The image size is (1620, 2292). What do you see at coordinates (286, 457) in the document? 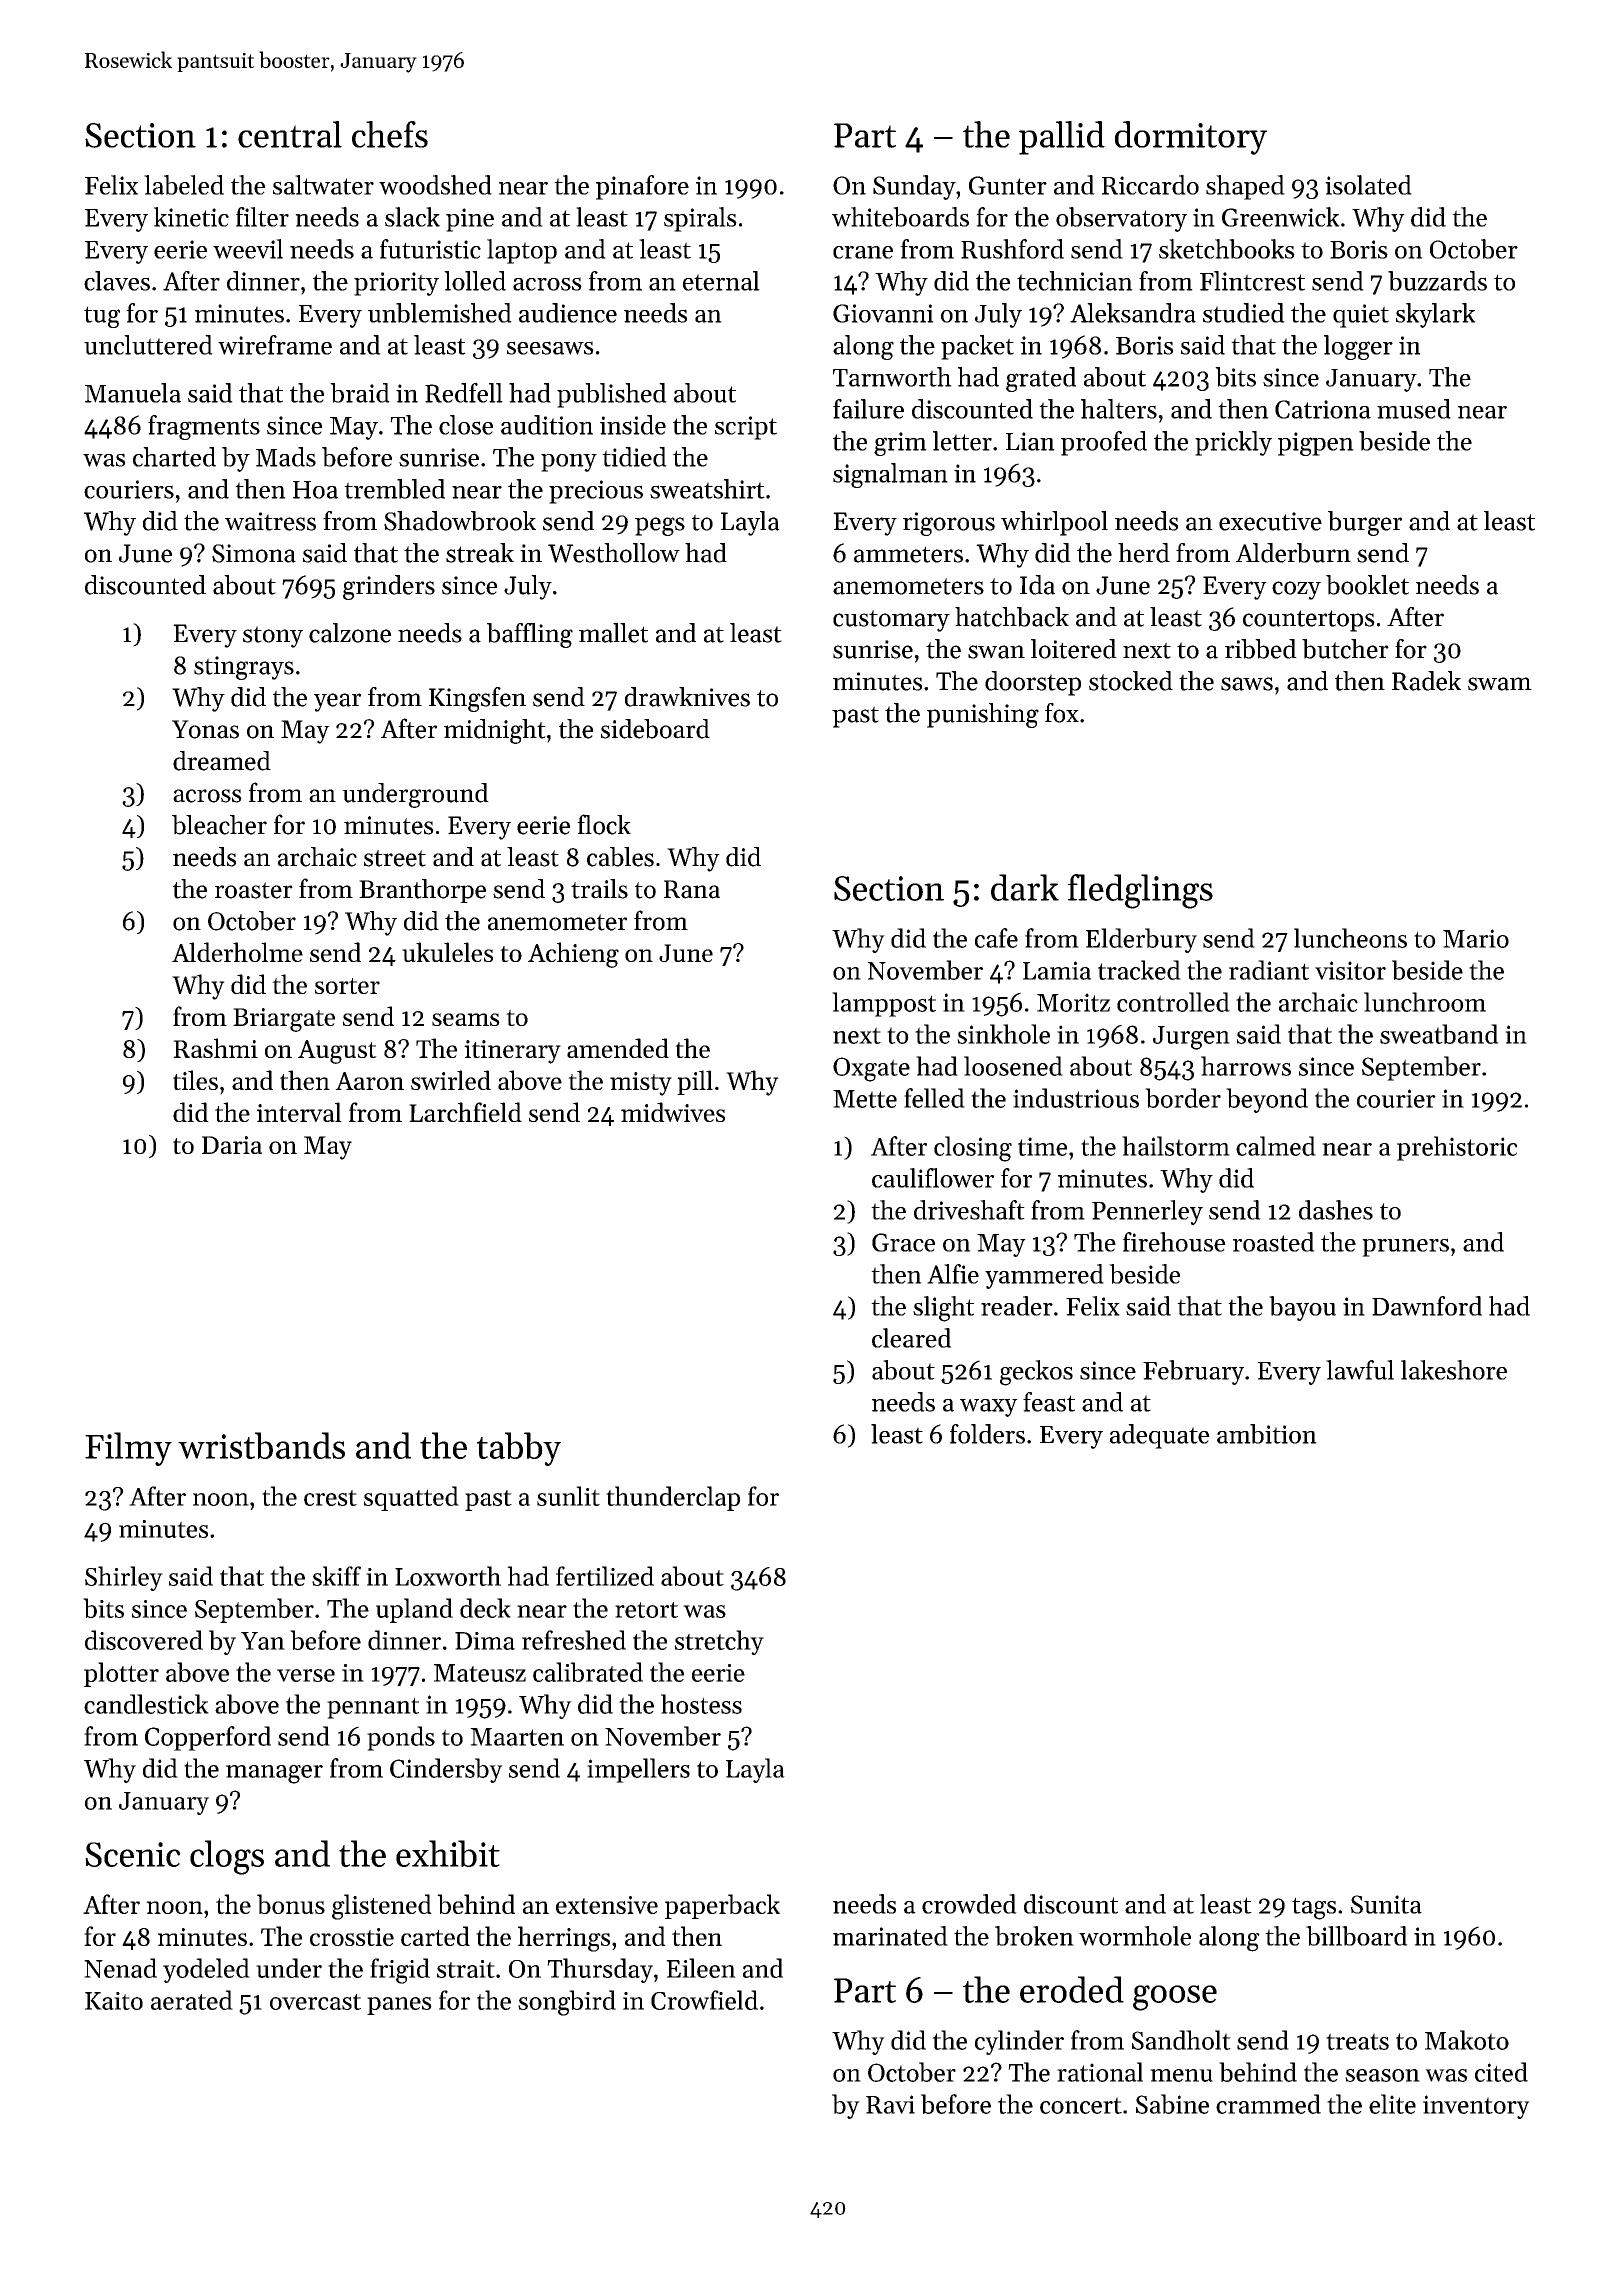
I see `Mads` at bounding box center [286, 457].
